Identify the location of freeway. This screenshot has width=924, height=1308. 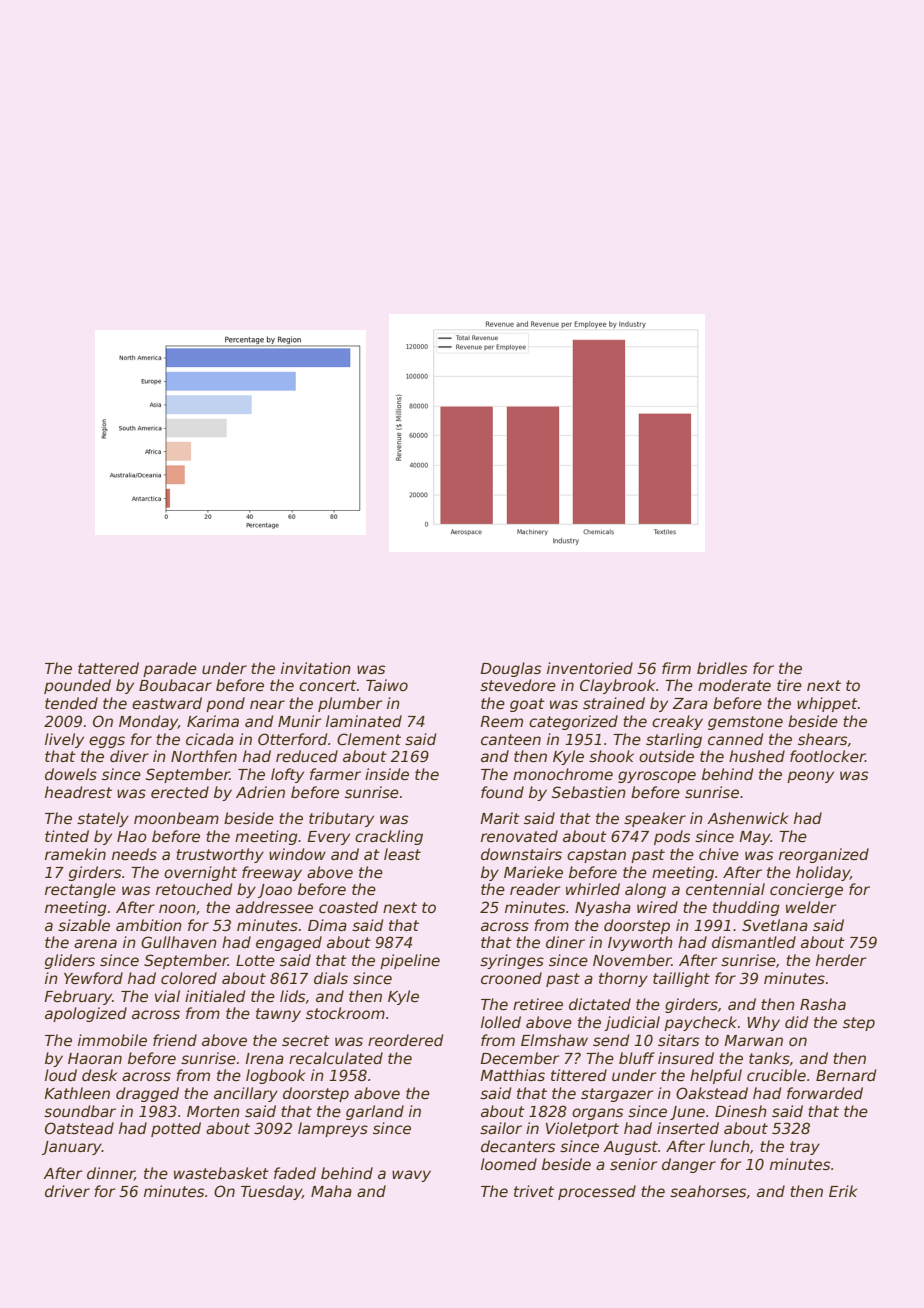
(272, 873).
